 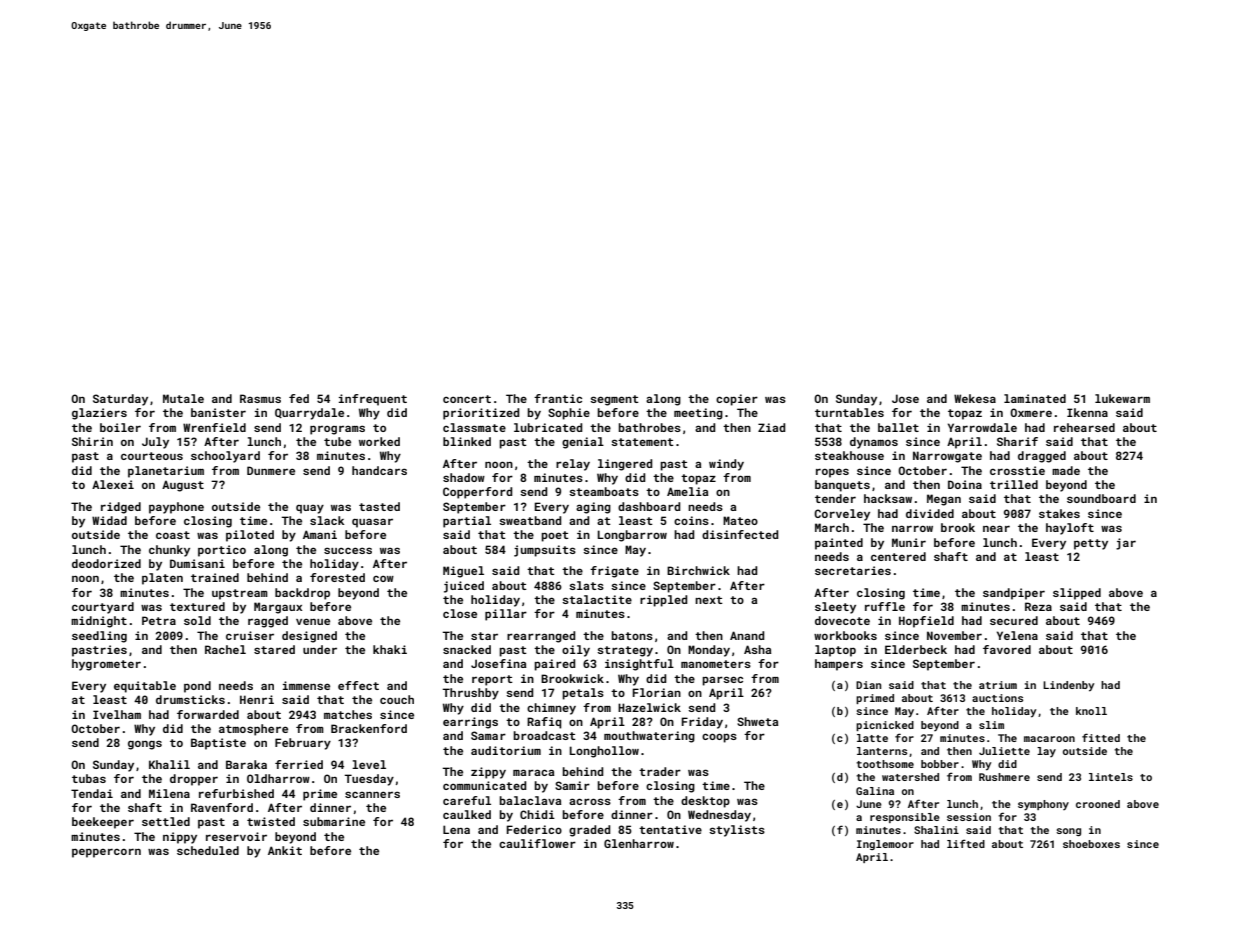 What do you see at coordinates (558, 398) in the page?
I see `frantic` at bounding box center [558, 398].
